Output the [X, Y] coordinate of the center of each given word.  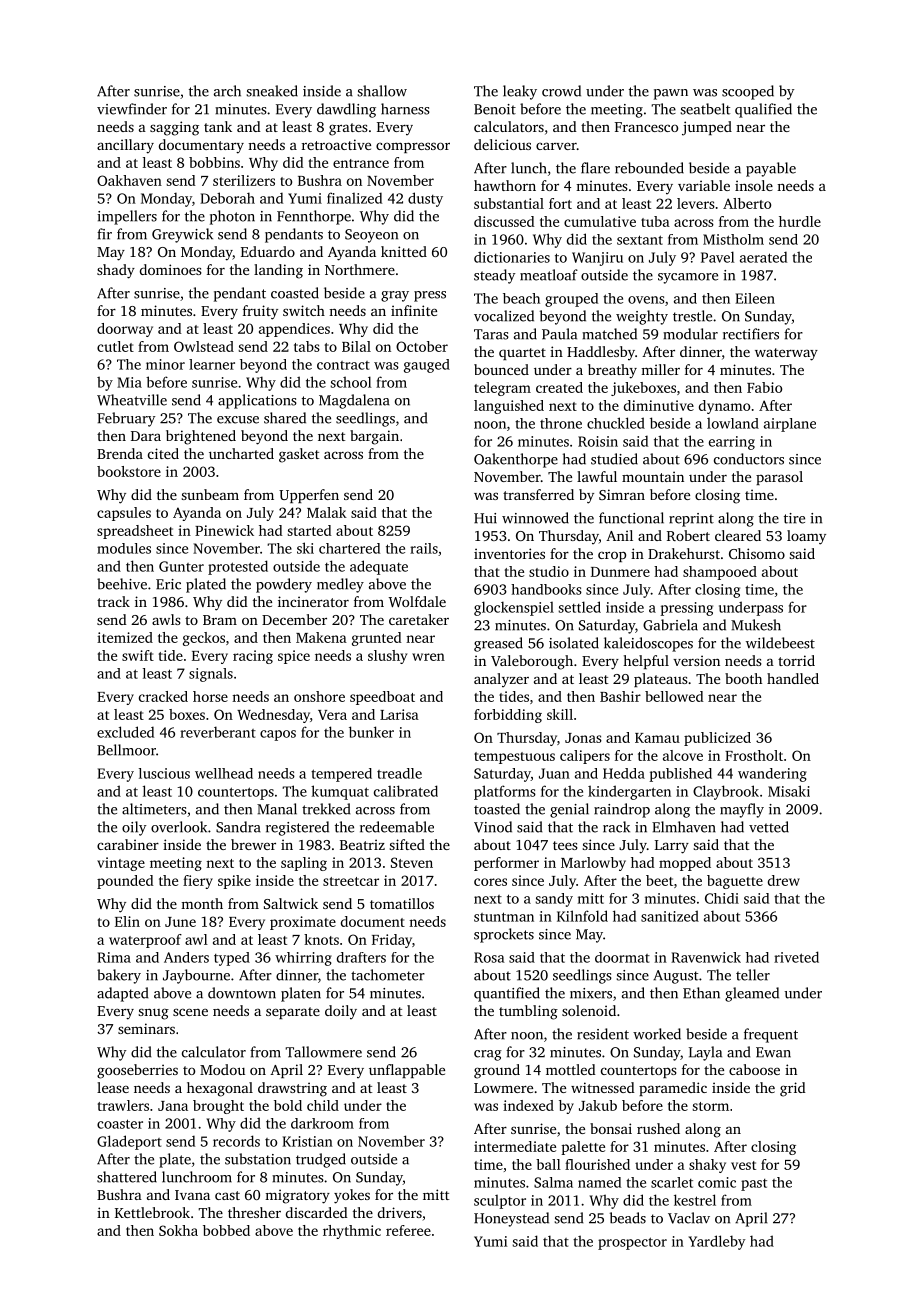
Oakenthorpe [516, 460]
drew [784, 880]
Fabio [764, 387]
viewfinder [132, 109]
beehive [122, 584]
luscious [164, 773]
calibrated [406, 791]
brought [218, 1107]
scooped [748, 92]
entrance [361, 163]
